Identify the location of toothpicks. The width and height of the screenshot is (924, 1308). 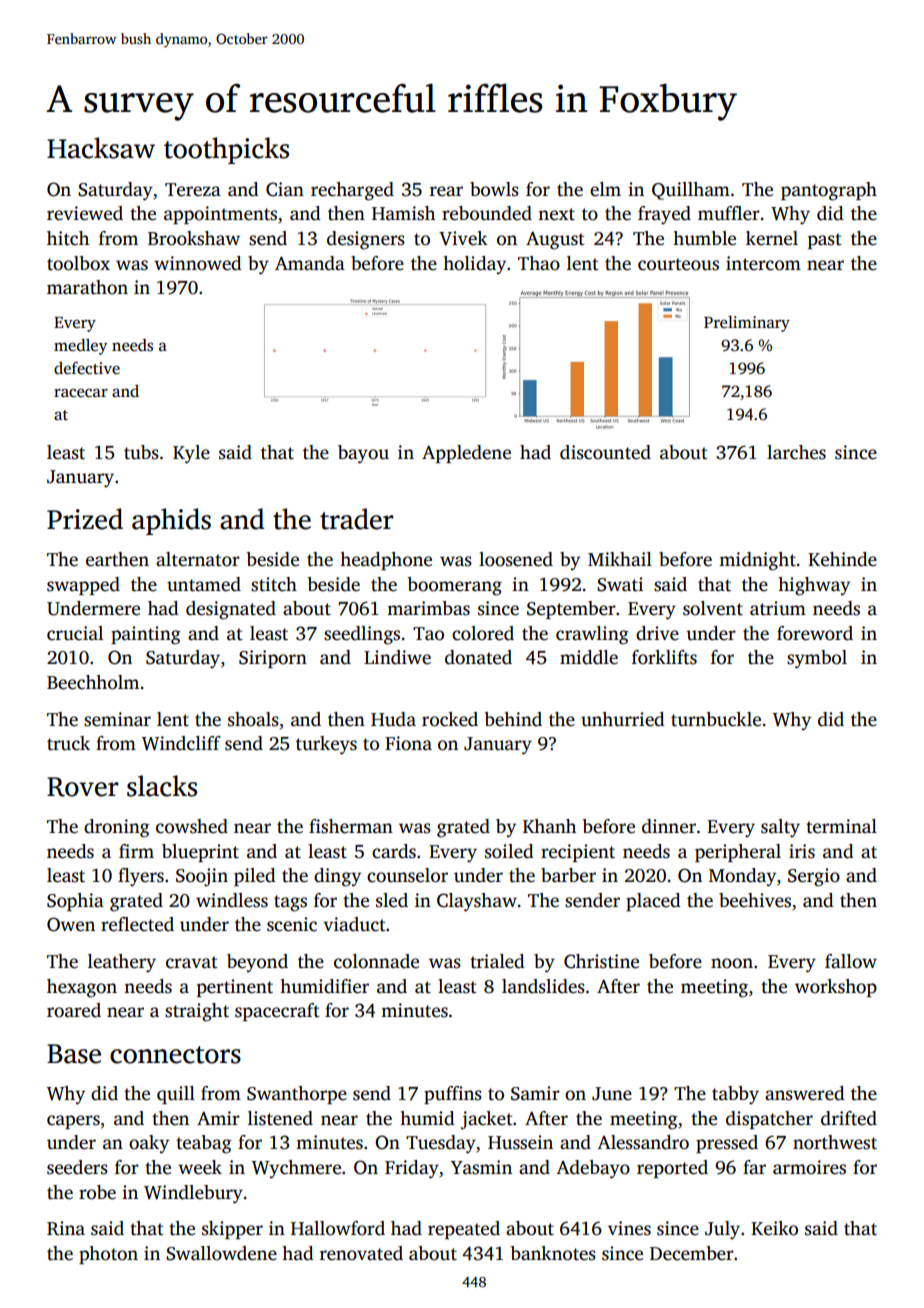
(226, 150).
